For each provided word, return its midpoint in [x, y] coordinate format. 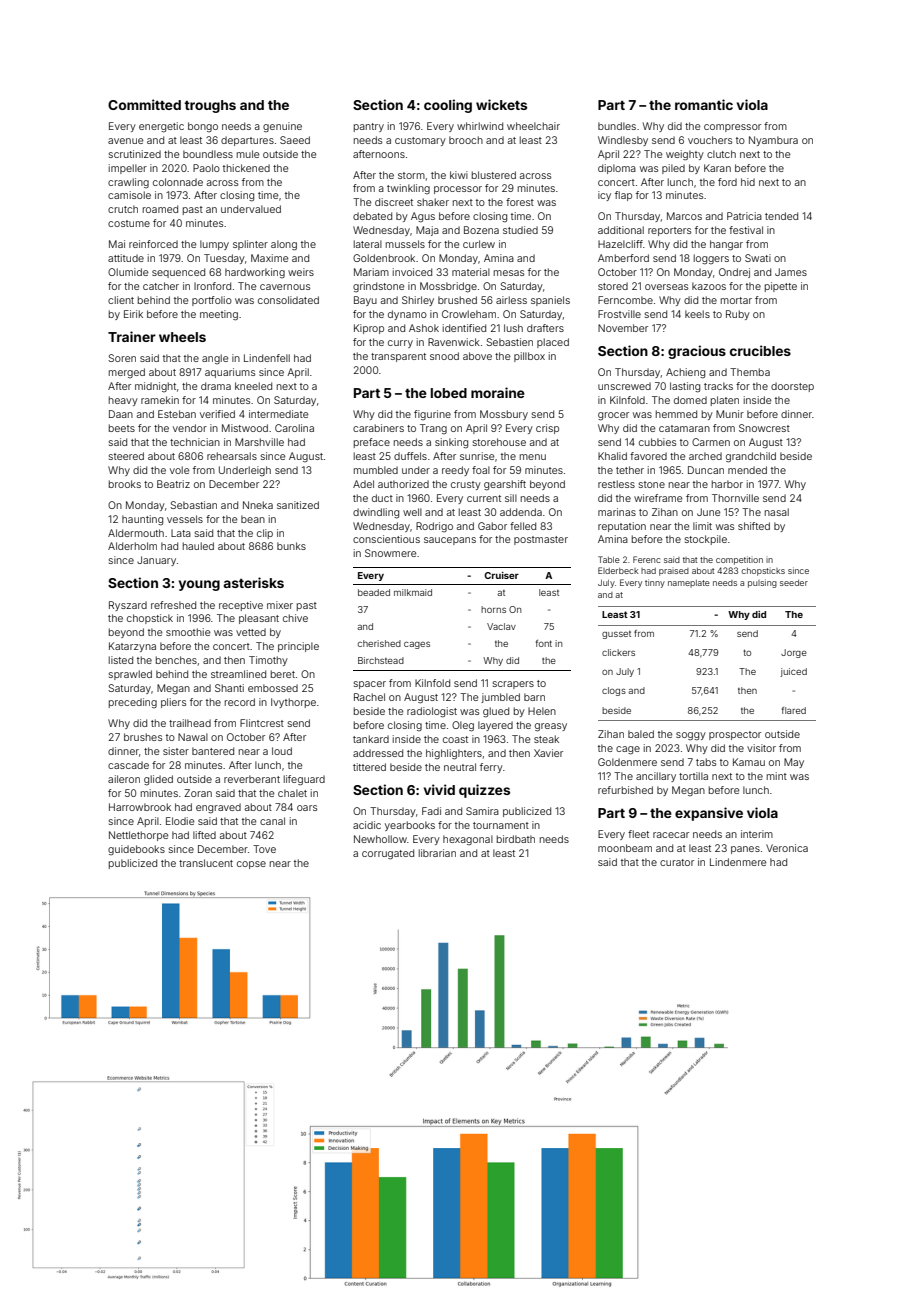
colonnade [178, 182]
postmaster [541, 540]
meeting [219, 315]
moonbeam [625, 848]
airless [511, 300]
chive [295, 618]
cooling [448, 106]
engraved [218, 808]
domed [690, 400]
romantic [704, 104]
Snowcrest [764, 428]
